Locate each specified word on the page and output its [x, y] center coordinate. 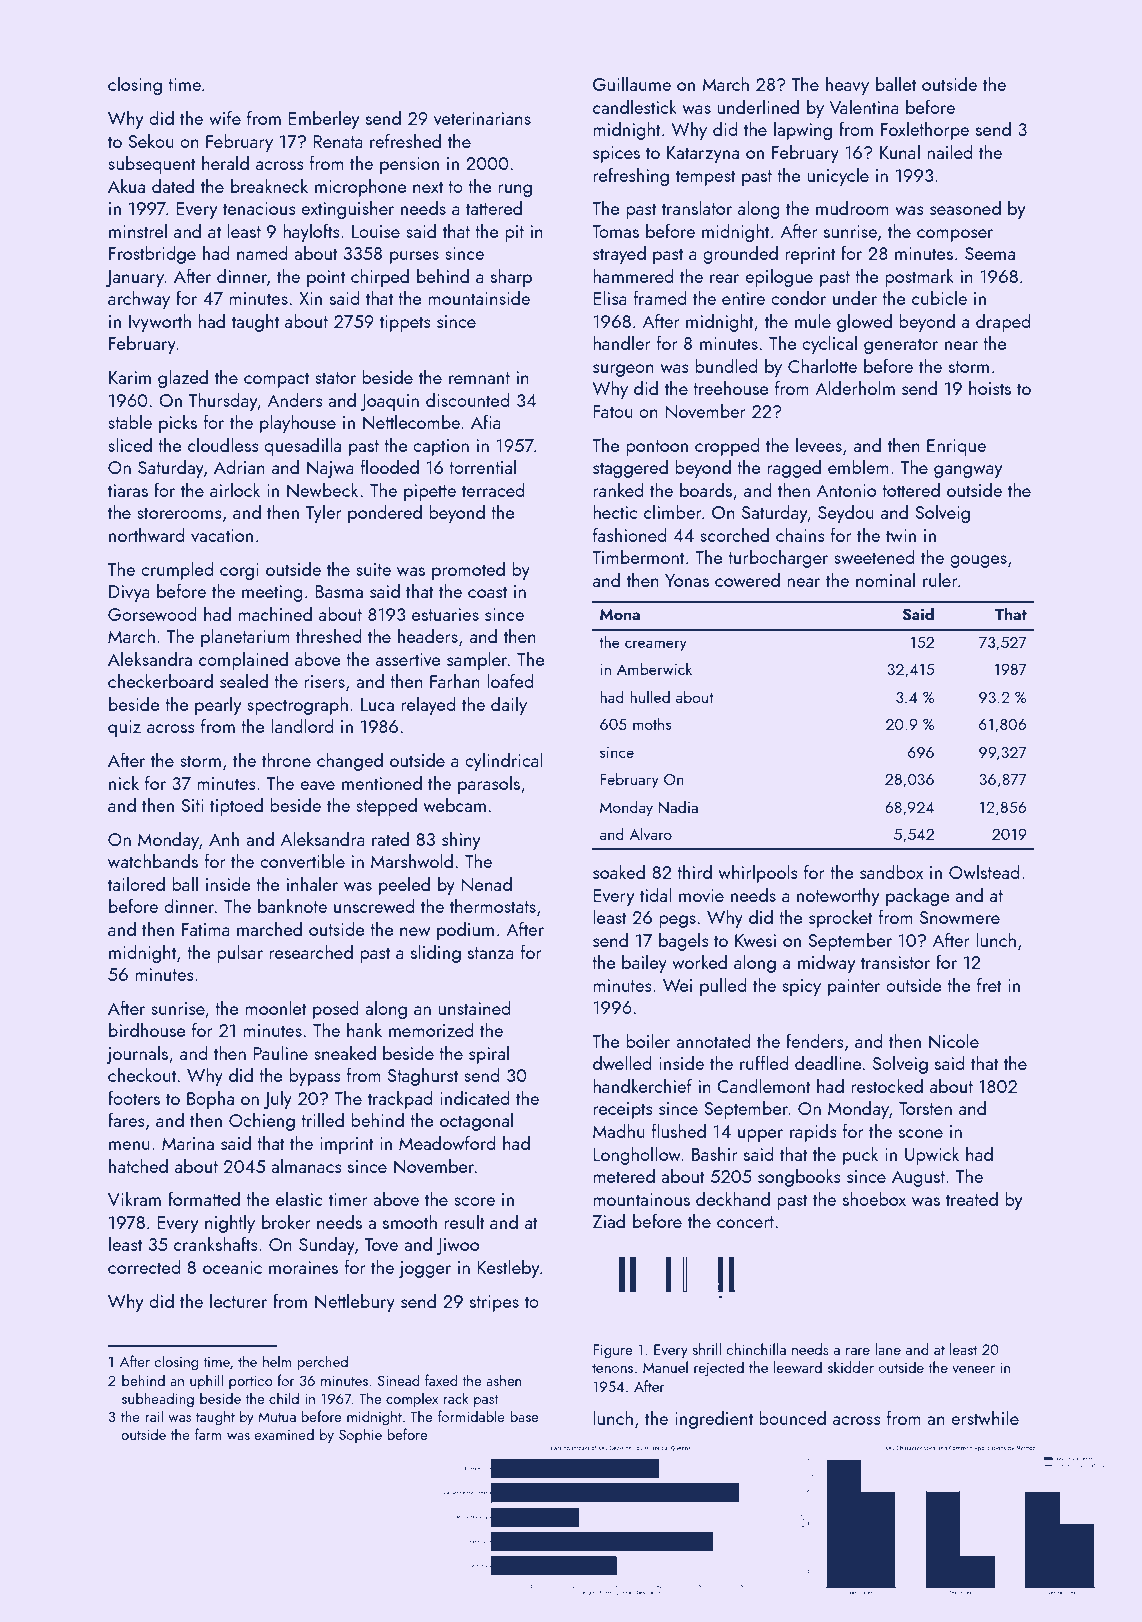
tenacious [259, 208]
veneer [973, 1369]
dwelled [622, 1062]
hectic [615, 511]
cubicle [939, 297]
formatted [204, 1198]
